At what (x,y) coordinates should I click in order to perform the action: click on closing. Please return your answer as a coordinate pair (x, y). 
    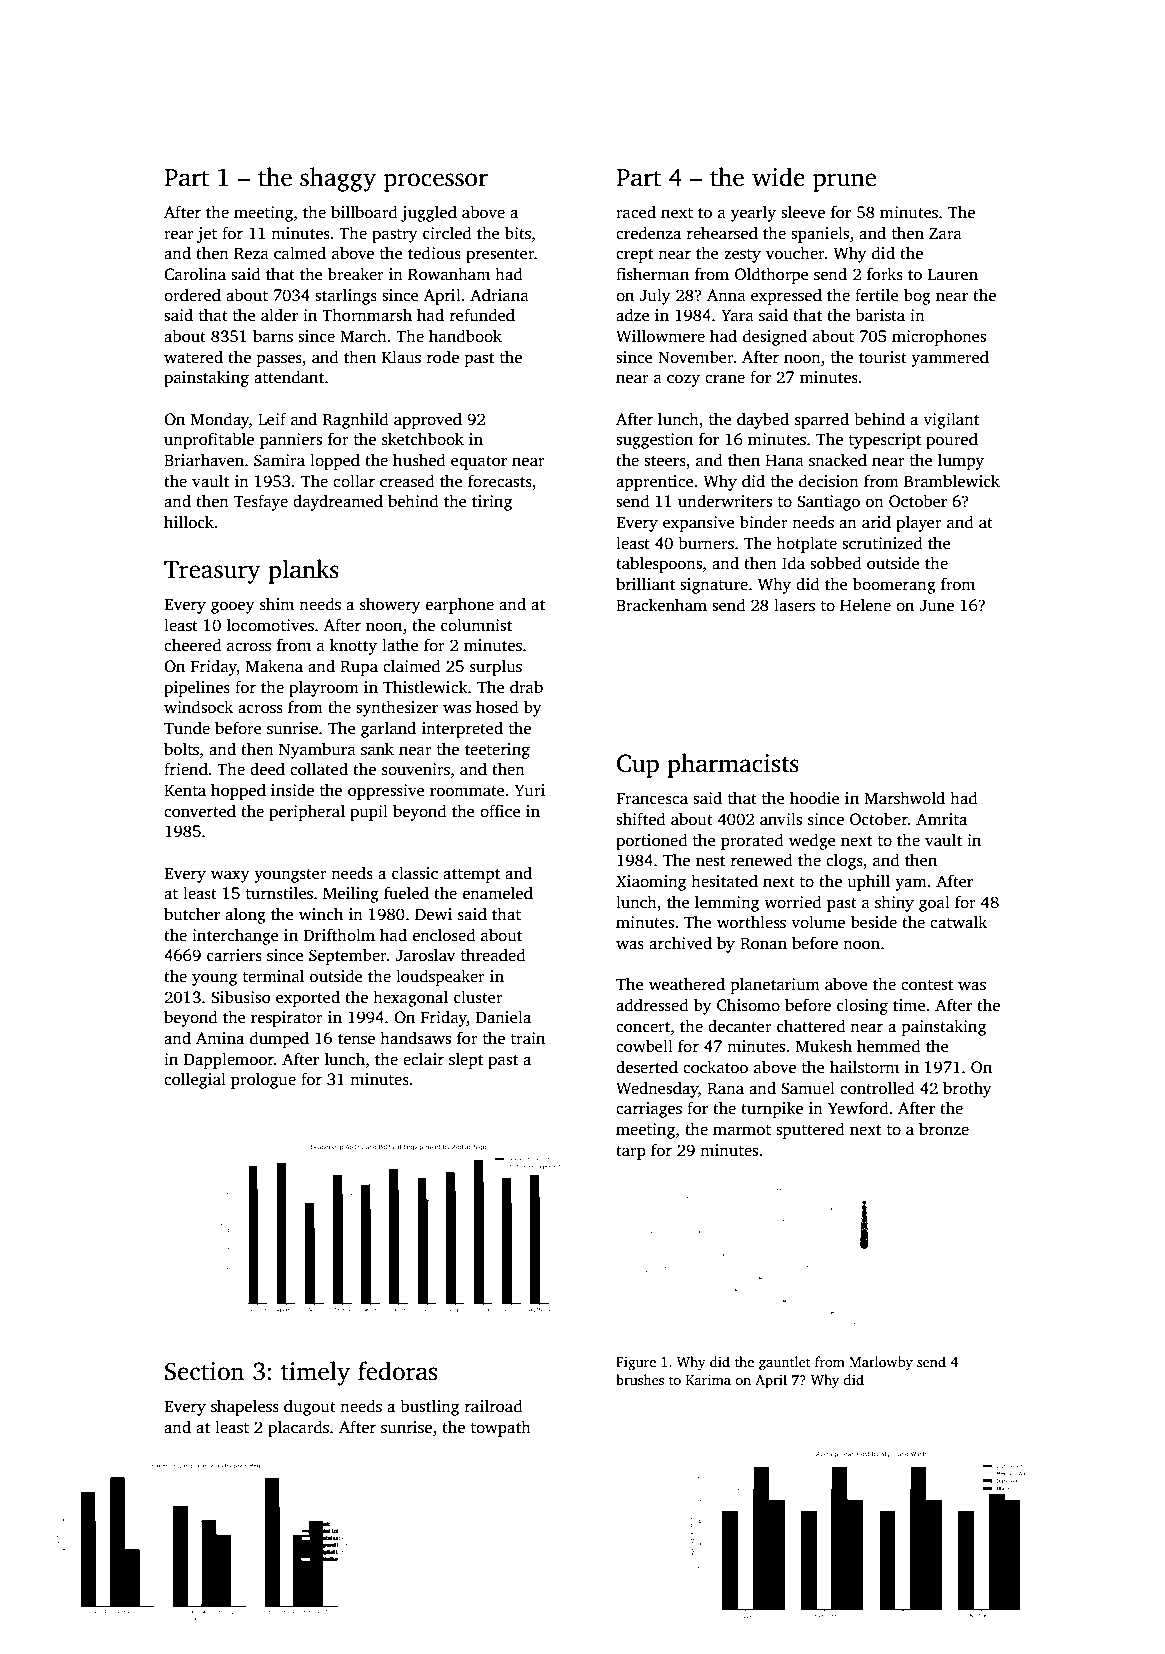
    Looking at the image, I should click on (862, 1006).
